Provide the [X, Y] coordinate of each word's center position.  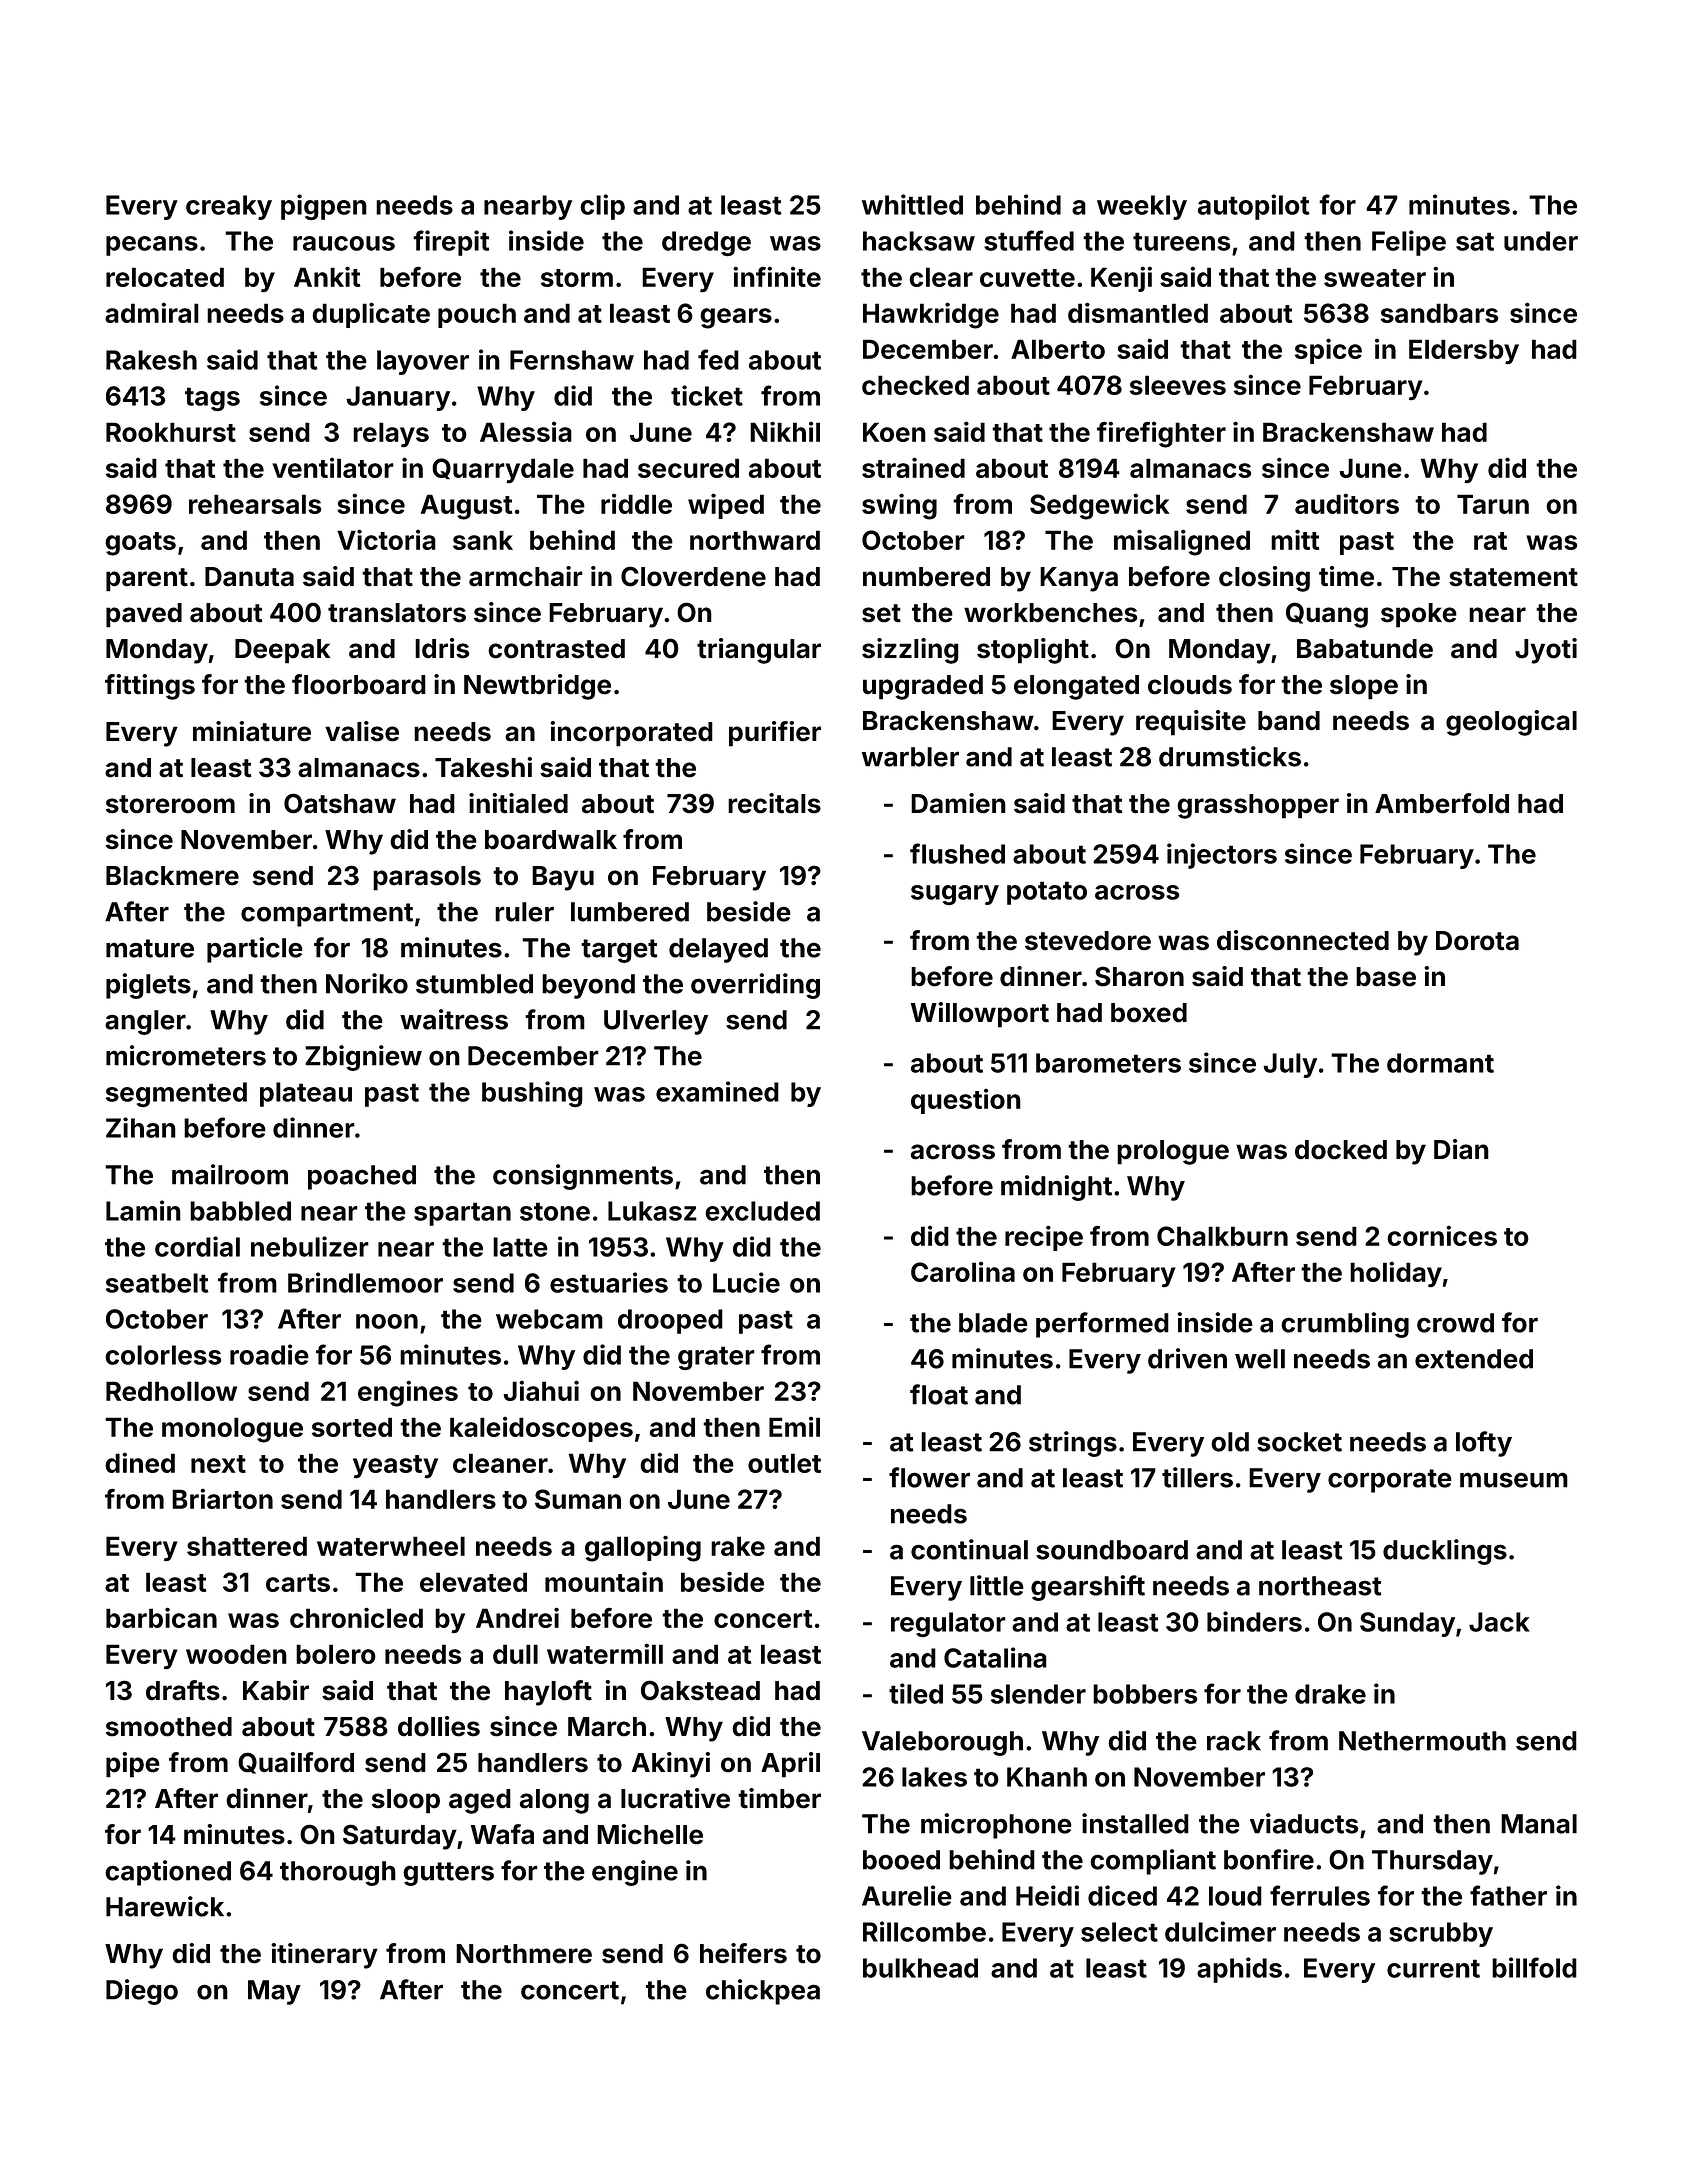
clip [602, 207]
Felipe [1409, 243]
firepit [451, 243]
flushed [957, 853]
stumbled [474, 984]
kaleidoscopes [541, 1429]
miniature [252, 731]
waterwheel [391, 1546]
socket [1299, 1442]
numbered [926, 577]
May [274, 1992]
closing [1264, 579]
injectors [1222, 856]
